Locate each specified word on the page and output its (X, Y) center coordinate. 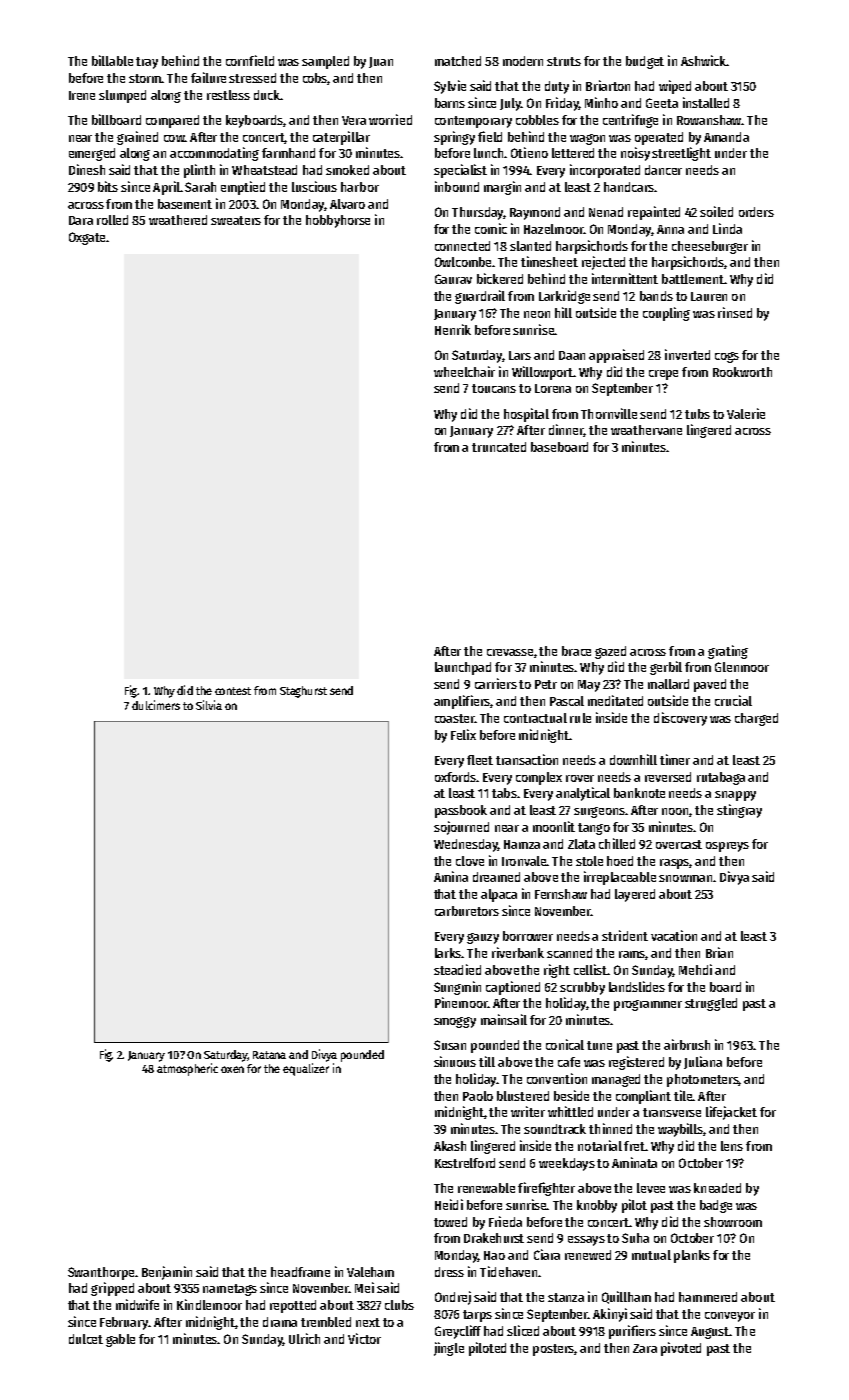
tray (147, 63)
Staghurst (303, 692)
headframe (300, 1272)
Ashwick (703, 60)
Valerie (746, 413)
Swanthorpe (101, 1273)
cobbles (537, 120)
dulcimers (156, 705)
